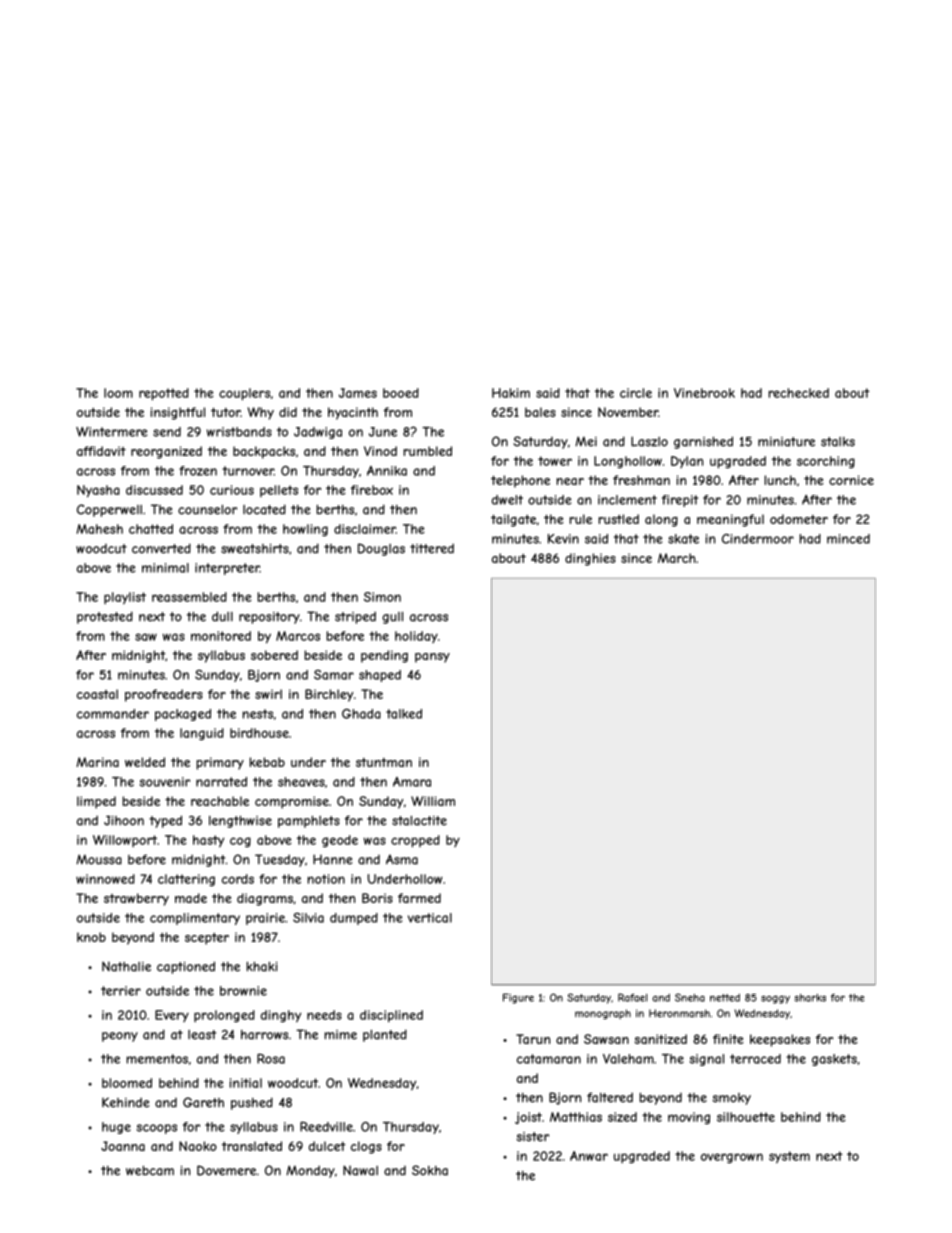  Describe the element at coordinates (198, 1146) in the image. I see `Naoko` at that location.
